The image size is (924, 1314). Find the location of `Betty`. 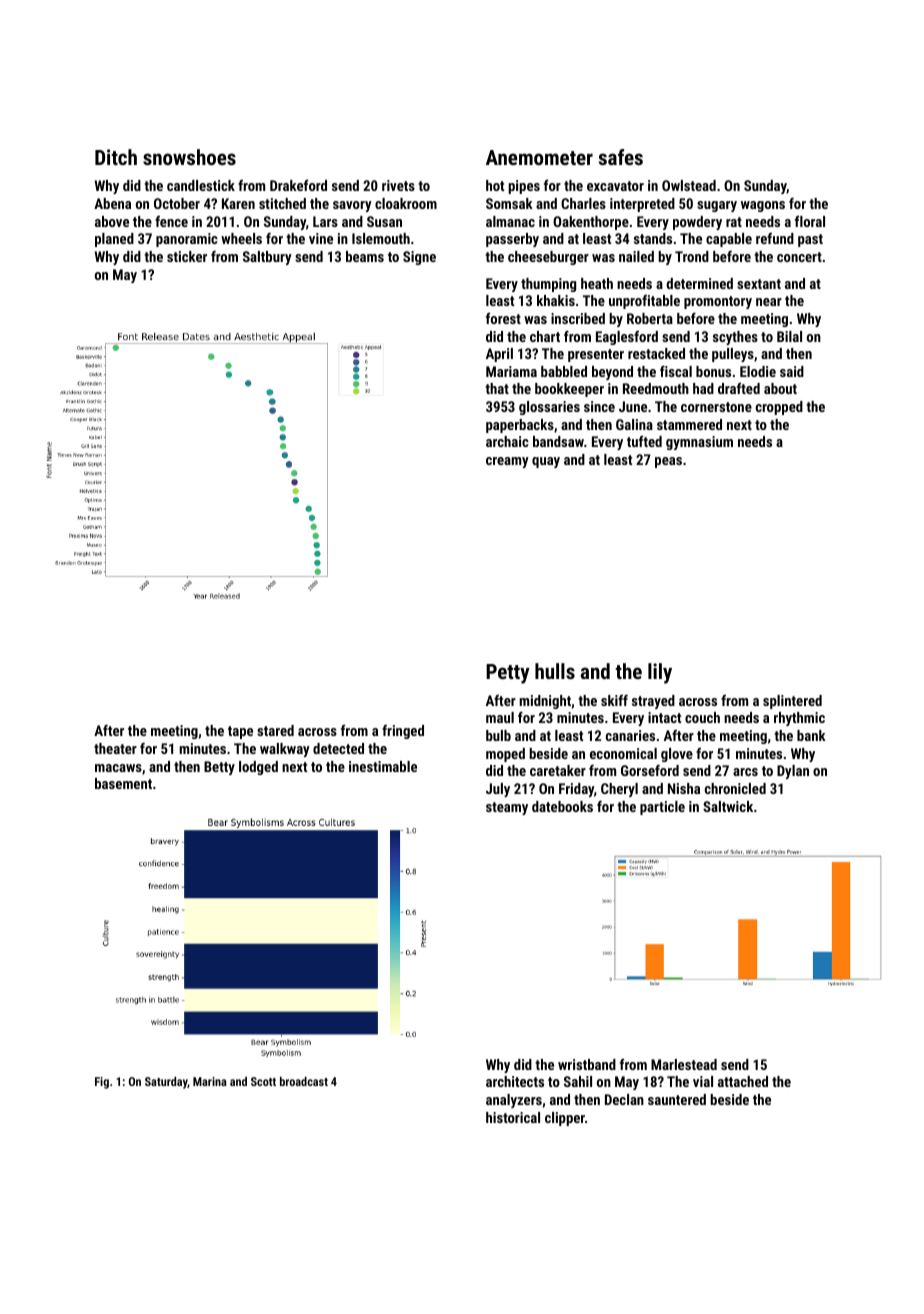

Betty is located at coordinates (219, 768).
